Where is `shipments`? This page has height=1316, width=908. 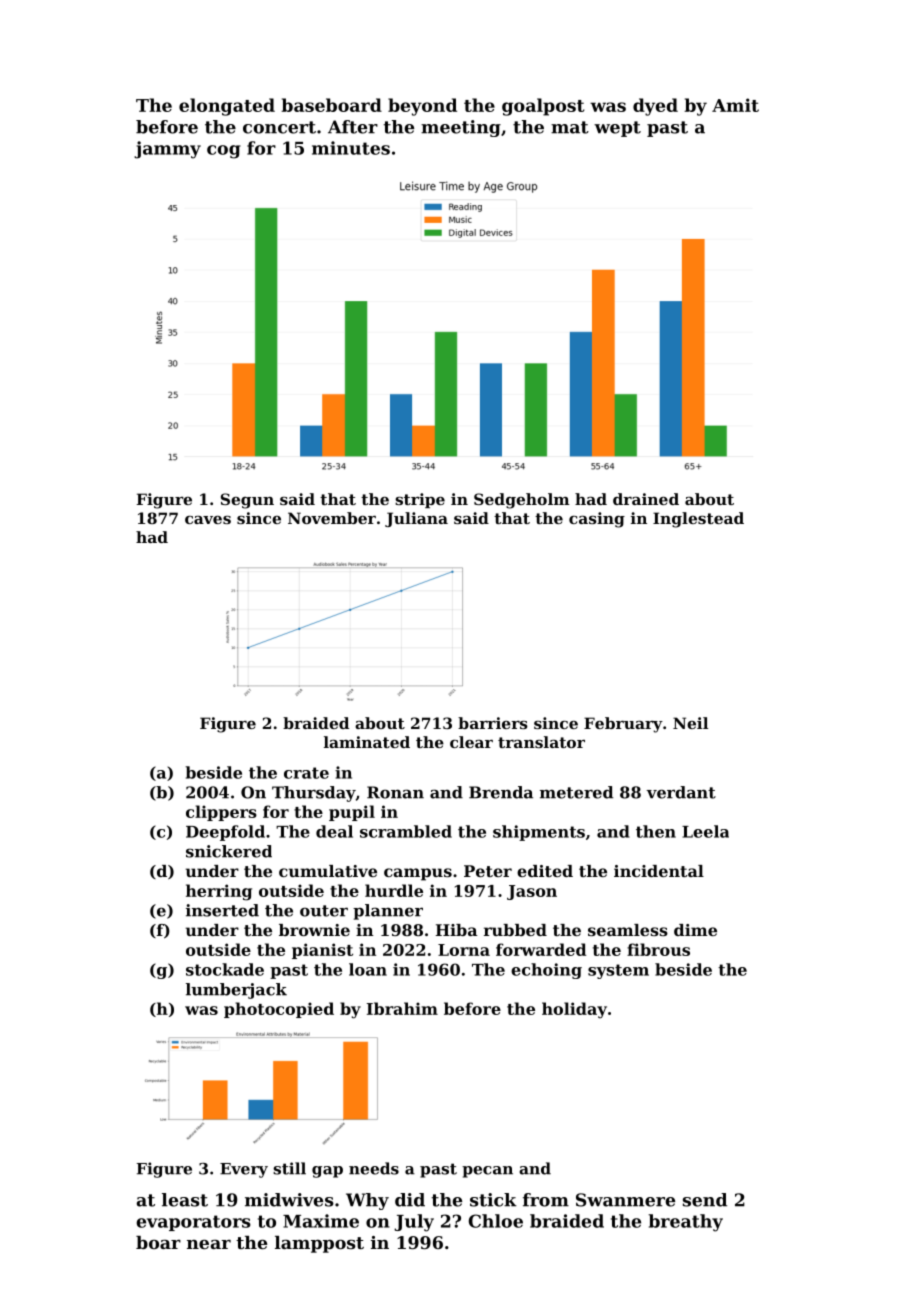 shipments is located at coordinates (539, 833).
